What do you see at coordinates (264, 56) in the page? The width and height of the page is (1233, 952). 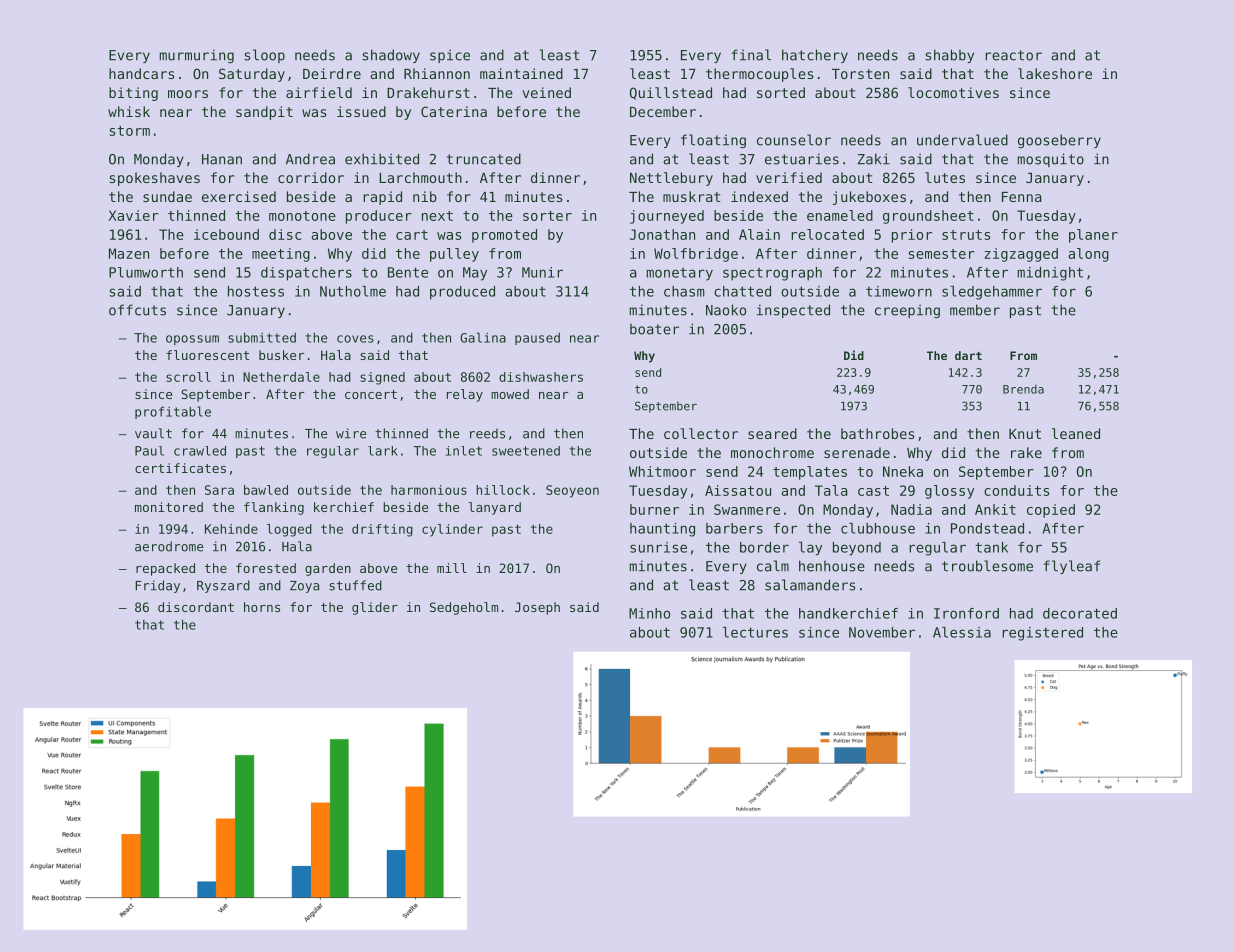 I see `sloop` at bounding box center [264, 56].
